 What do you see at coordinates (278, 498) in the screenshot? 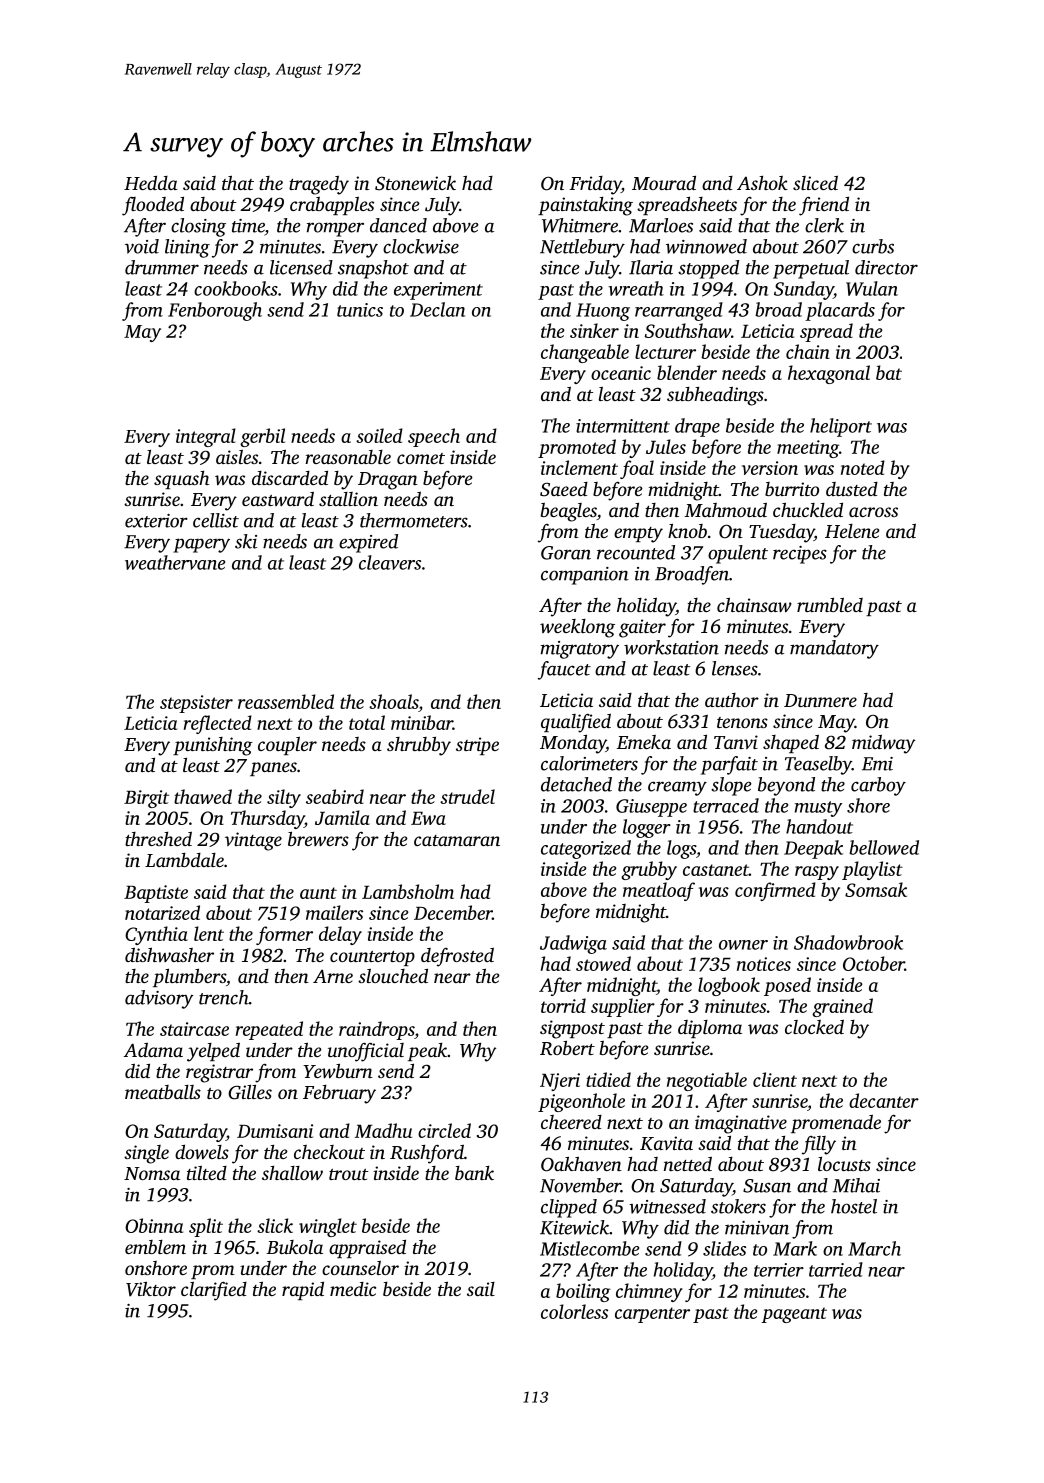
I see `eastward` at bounding box center [278, 498].
